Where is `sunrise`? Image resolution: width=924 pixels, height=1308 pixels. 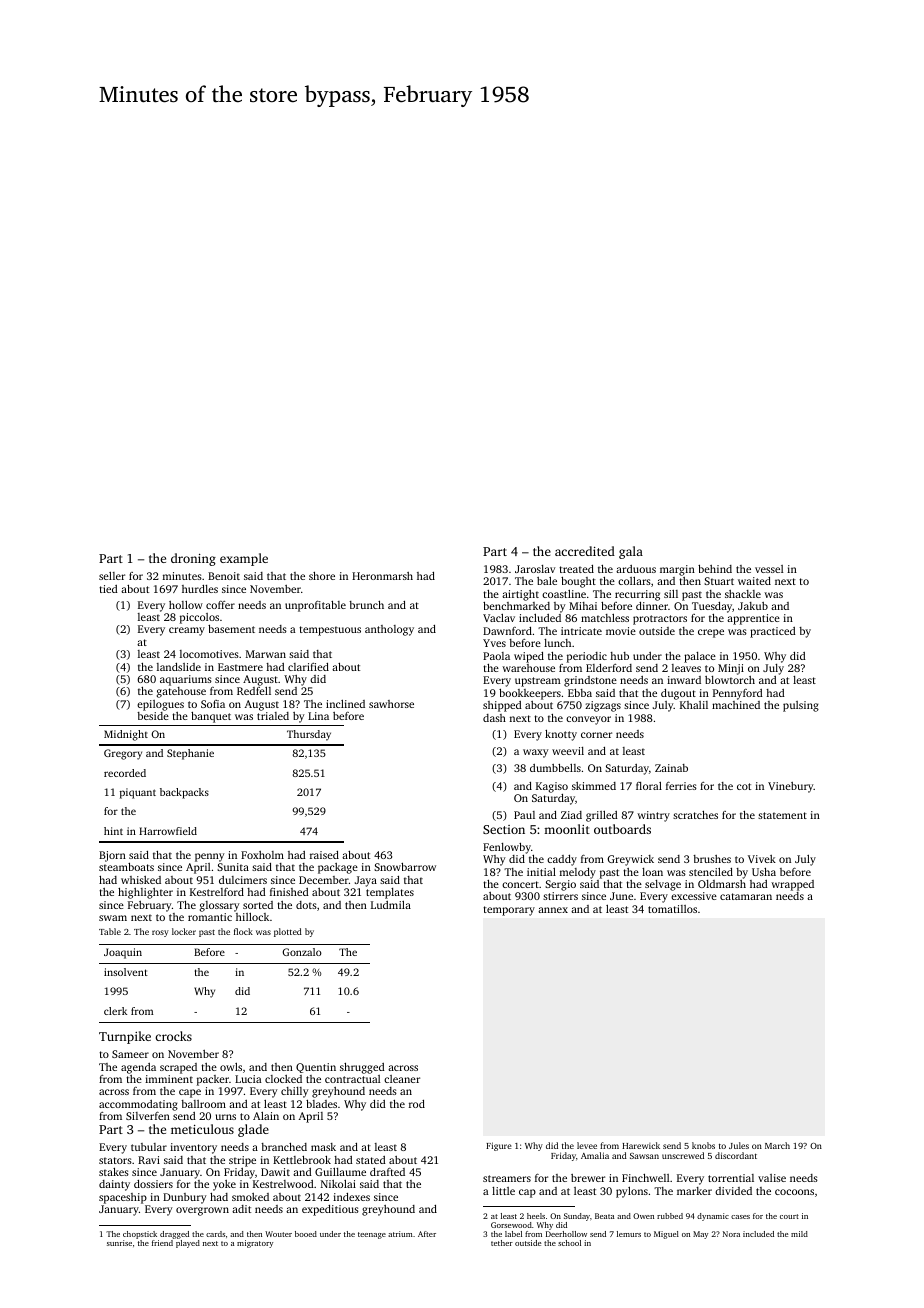 sunrise is located at coordinates (119, 1243).
